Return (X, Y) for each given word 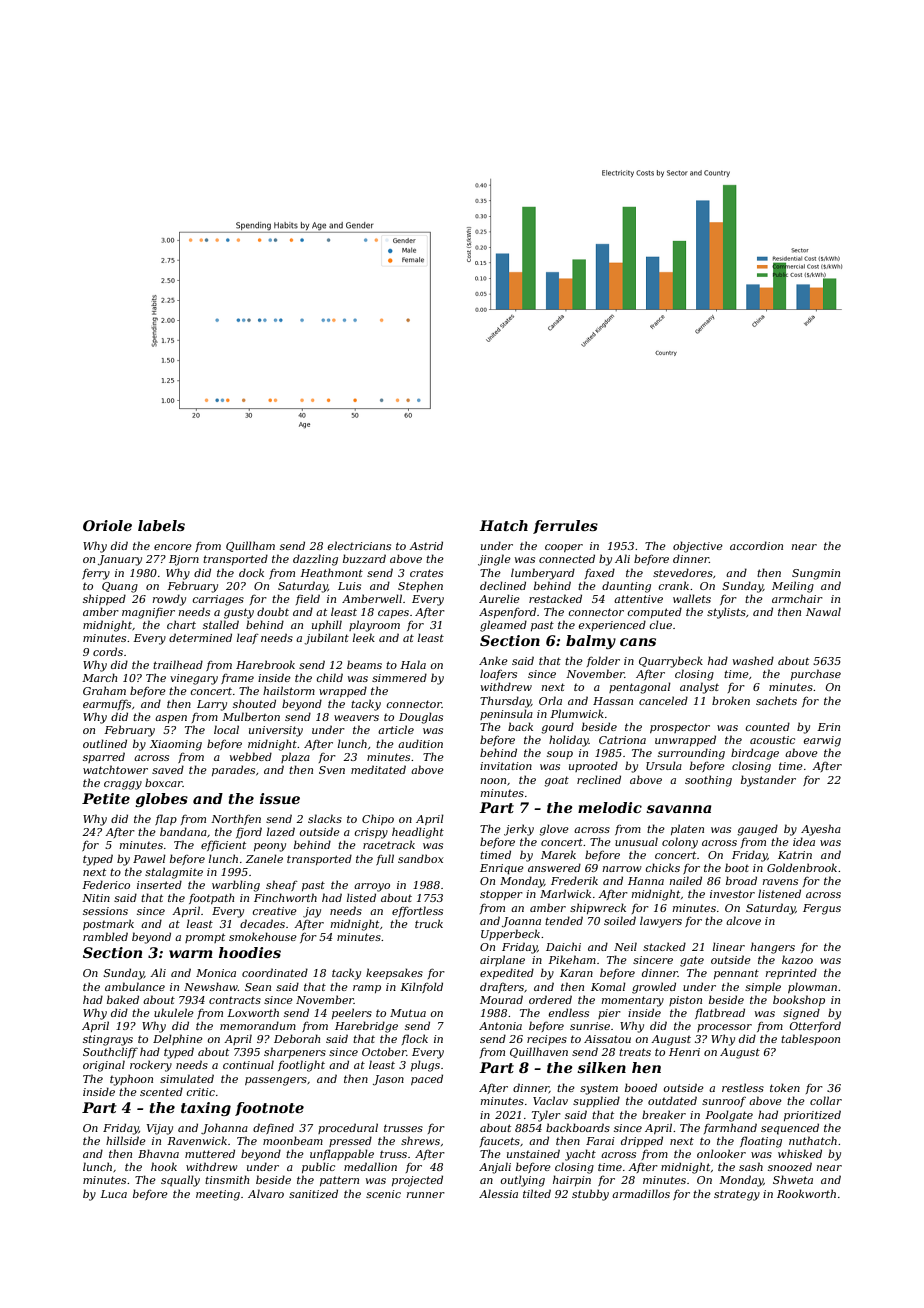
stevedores (683, 572)
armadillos (641, 1193)
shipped (104, 599)
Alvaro (266, 1193)
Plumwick (577, 713)
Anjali (495, 1168)
